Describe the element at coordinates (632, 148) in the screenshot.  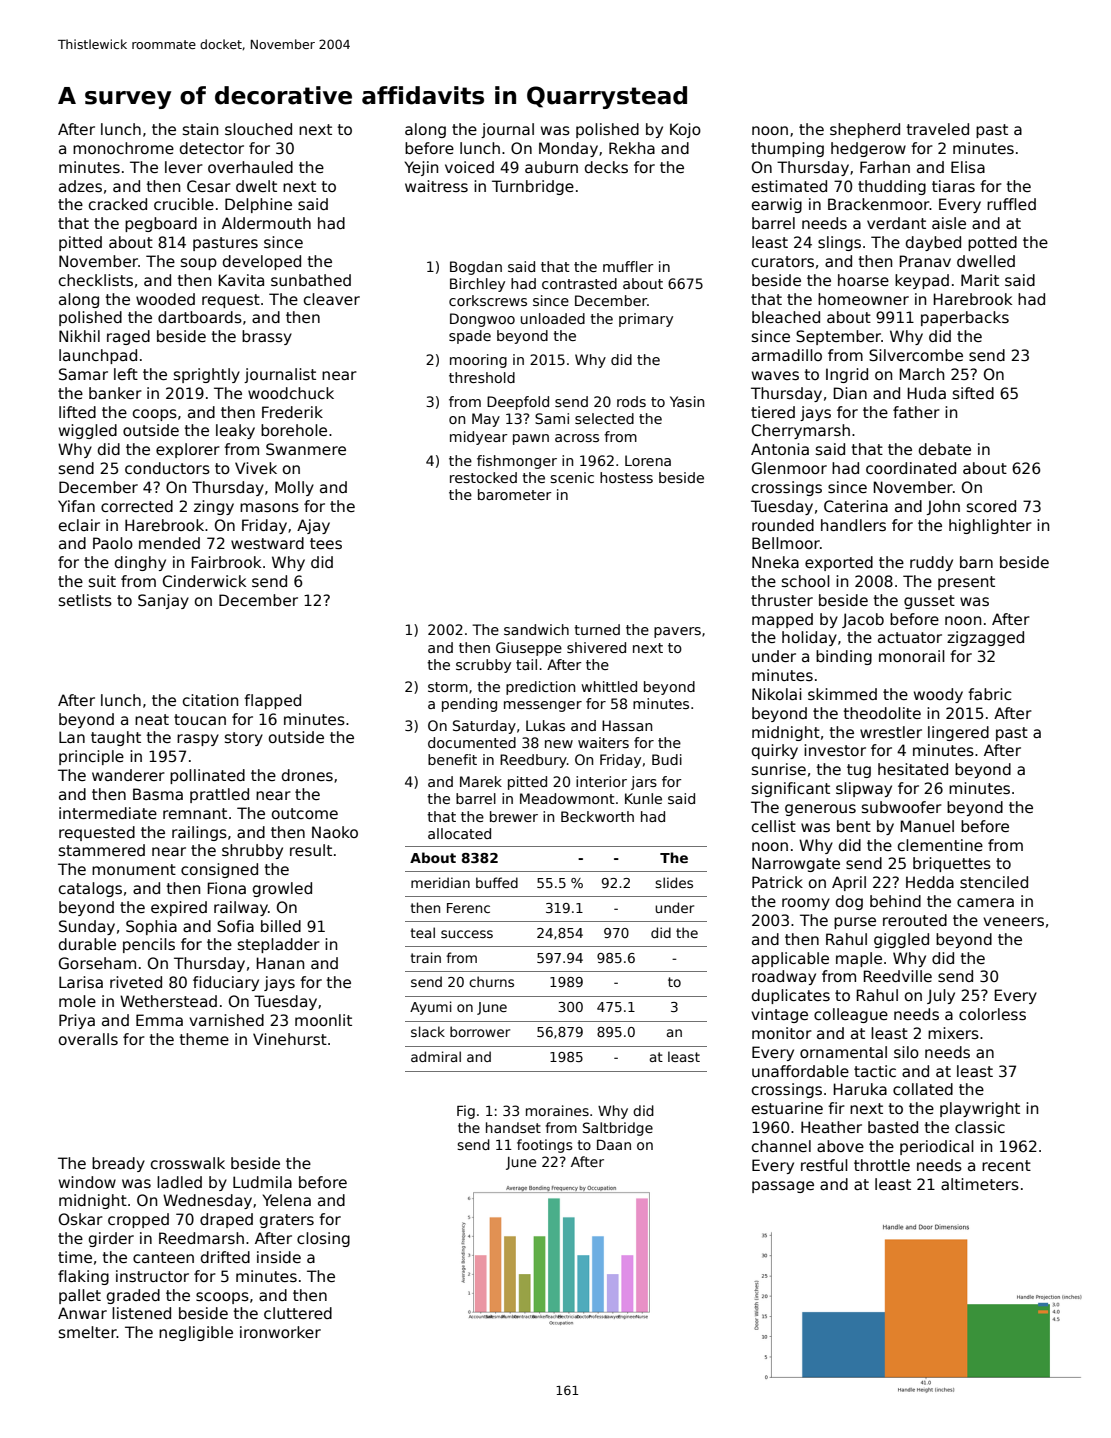
I see `Rekha` at that location.
